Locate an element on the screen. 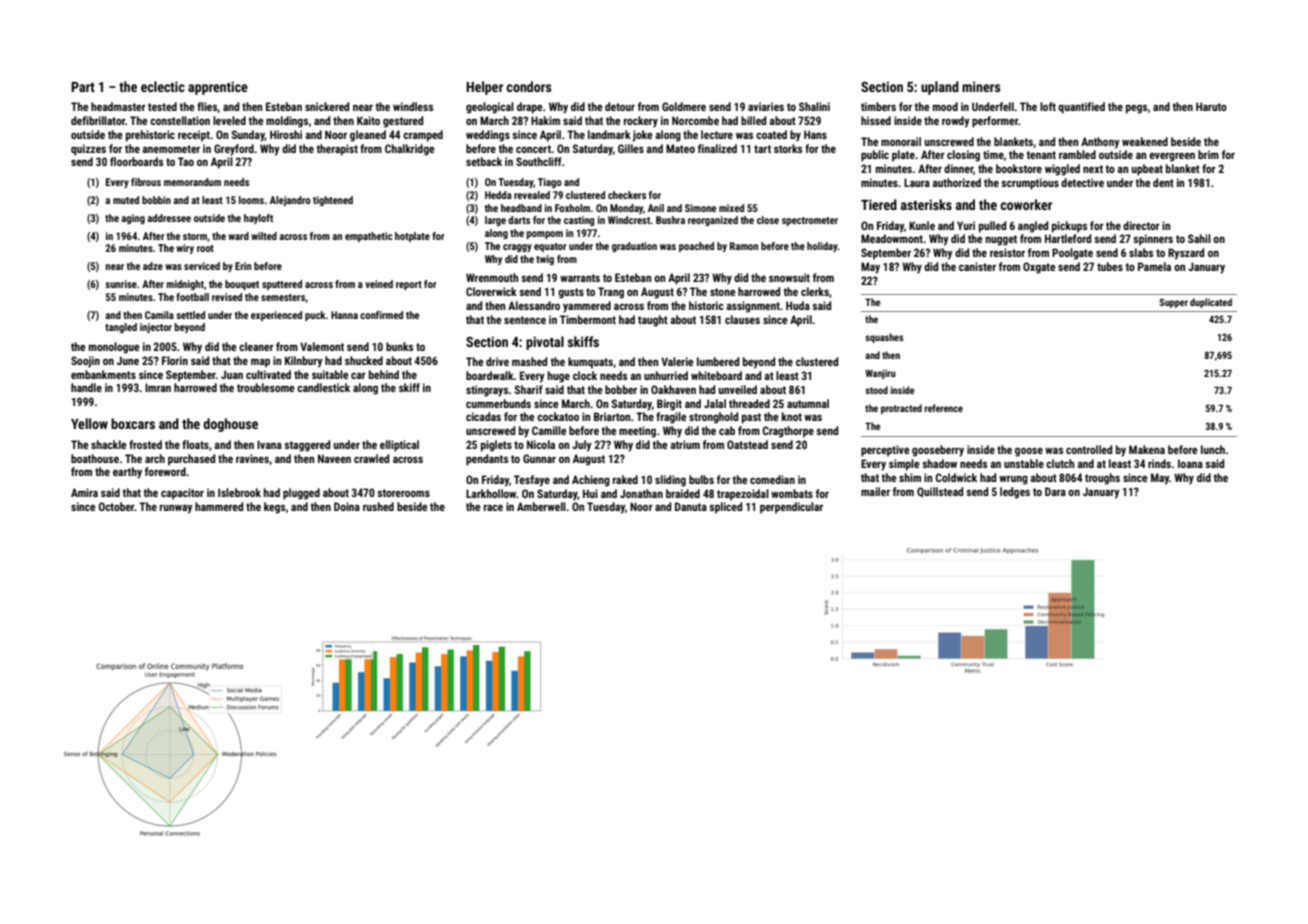 The width and height of the screenshot is (1308, 924). squashes is located at coordinates (884, 338).
